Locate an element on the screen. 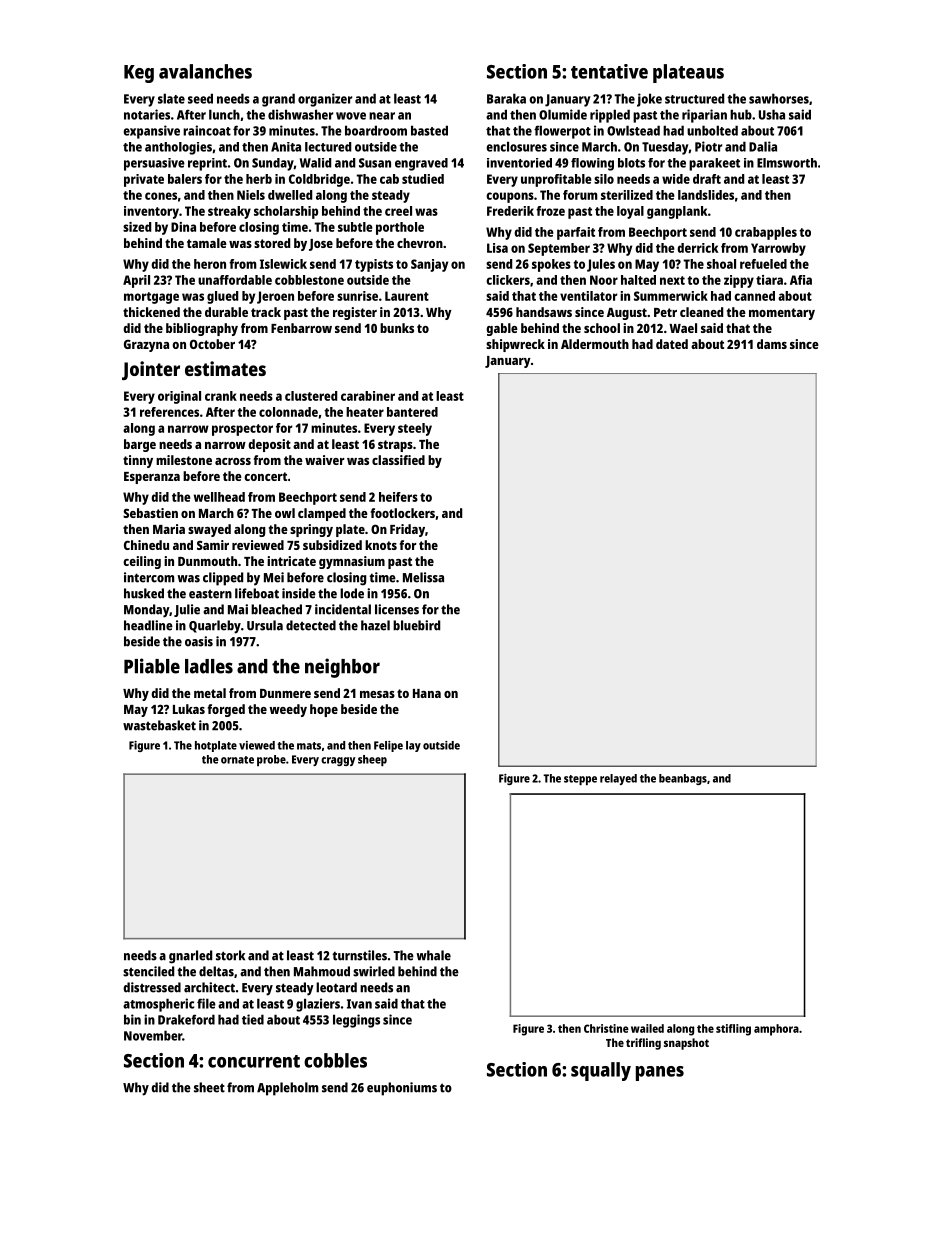  avalanches is located at coordinates (205, 71).
